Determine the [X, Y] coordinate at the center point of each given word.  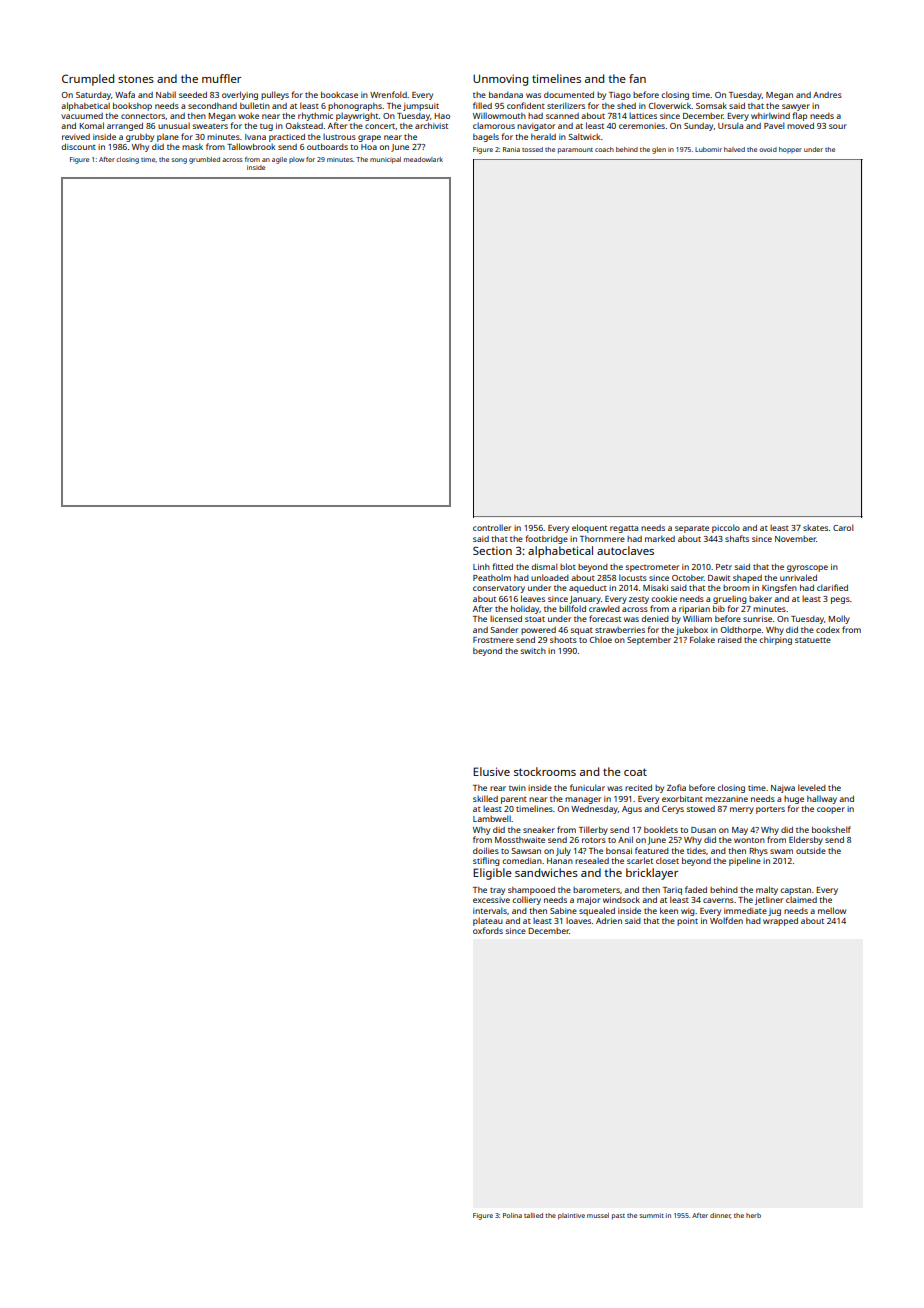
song [179, 161]
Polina [512, 1215]
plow [296, 160]
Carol [843, 527]
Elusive [491, 771]
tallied [533, 1215]
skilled [485, 798]
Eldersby [806, 840]
